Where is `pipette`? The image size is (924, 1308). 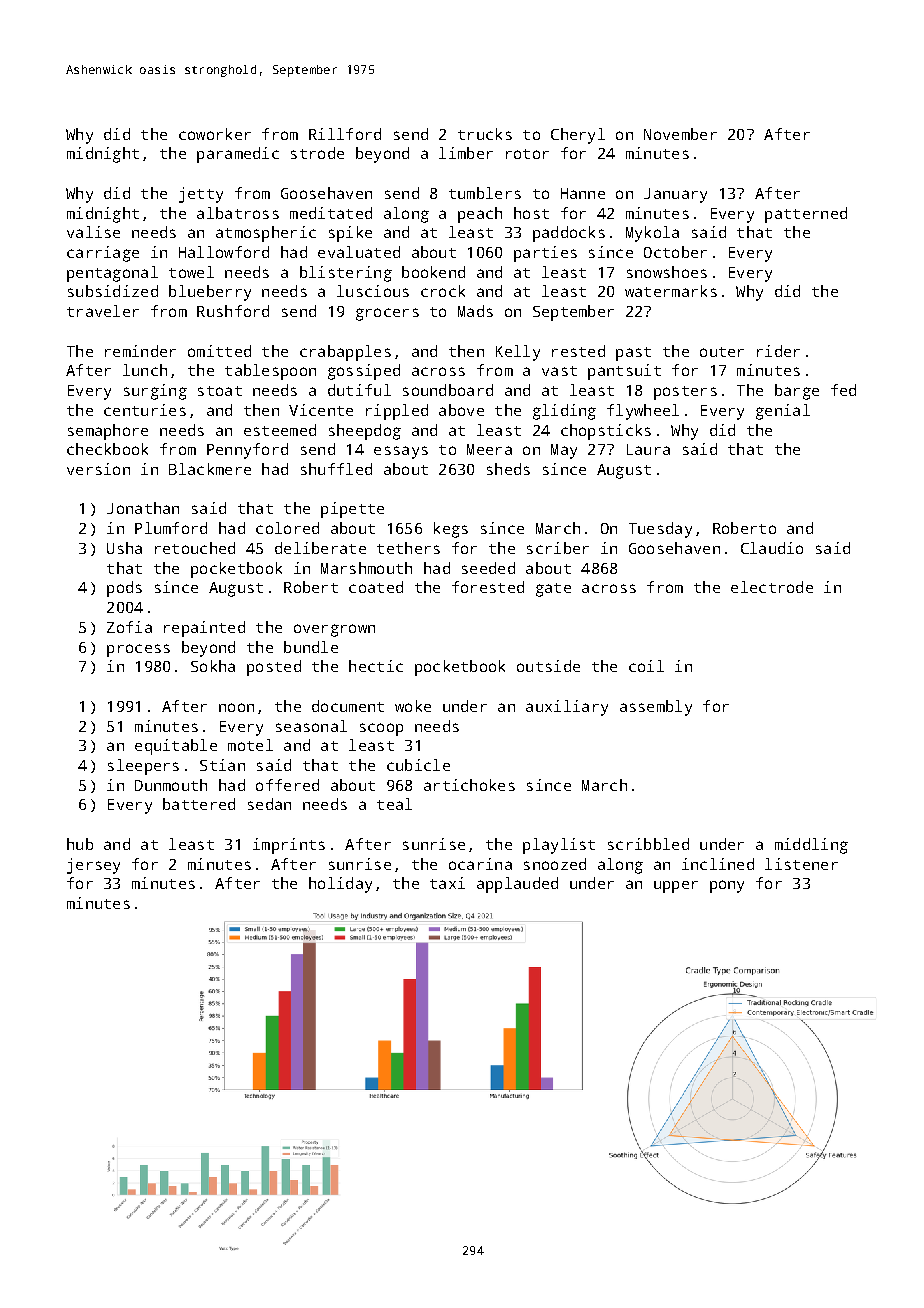 pipette is located at coordinates (352, 510).
